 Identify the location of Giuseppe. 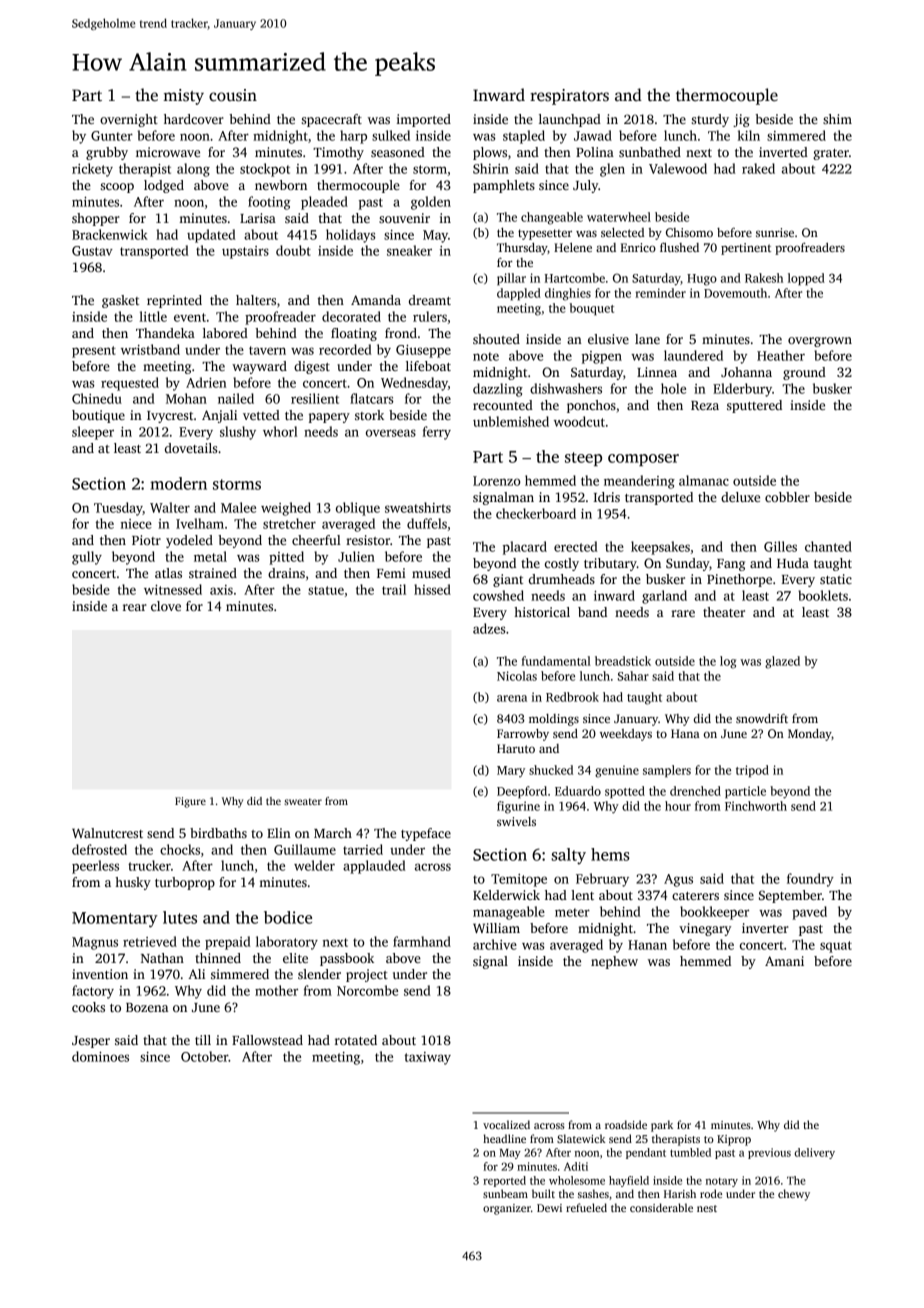
(423, 351).
